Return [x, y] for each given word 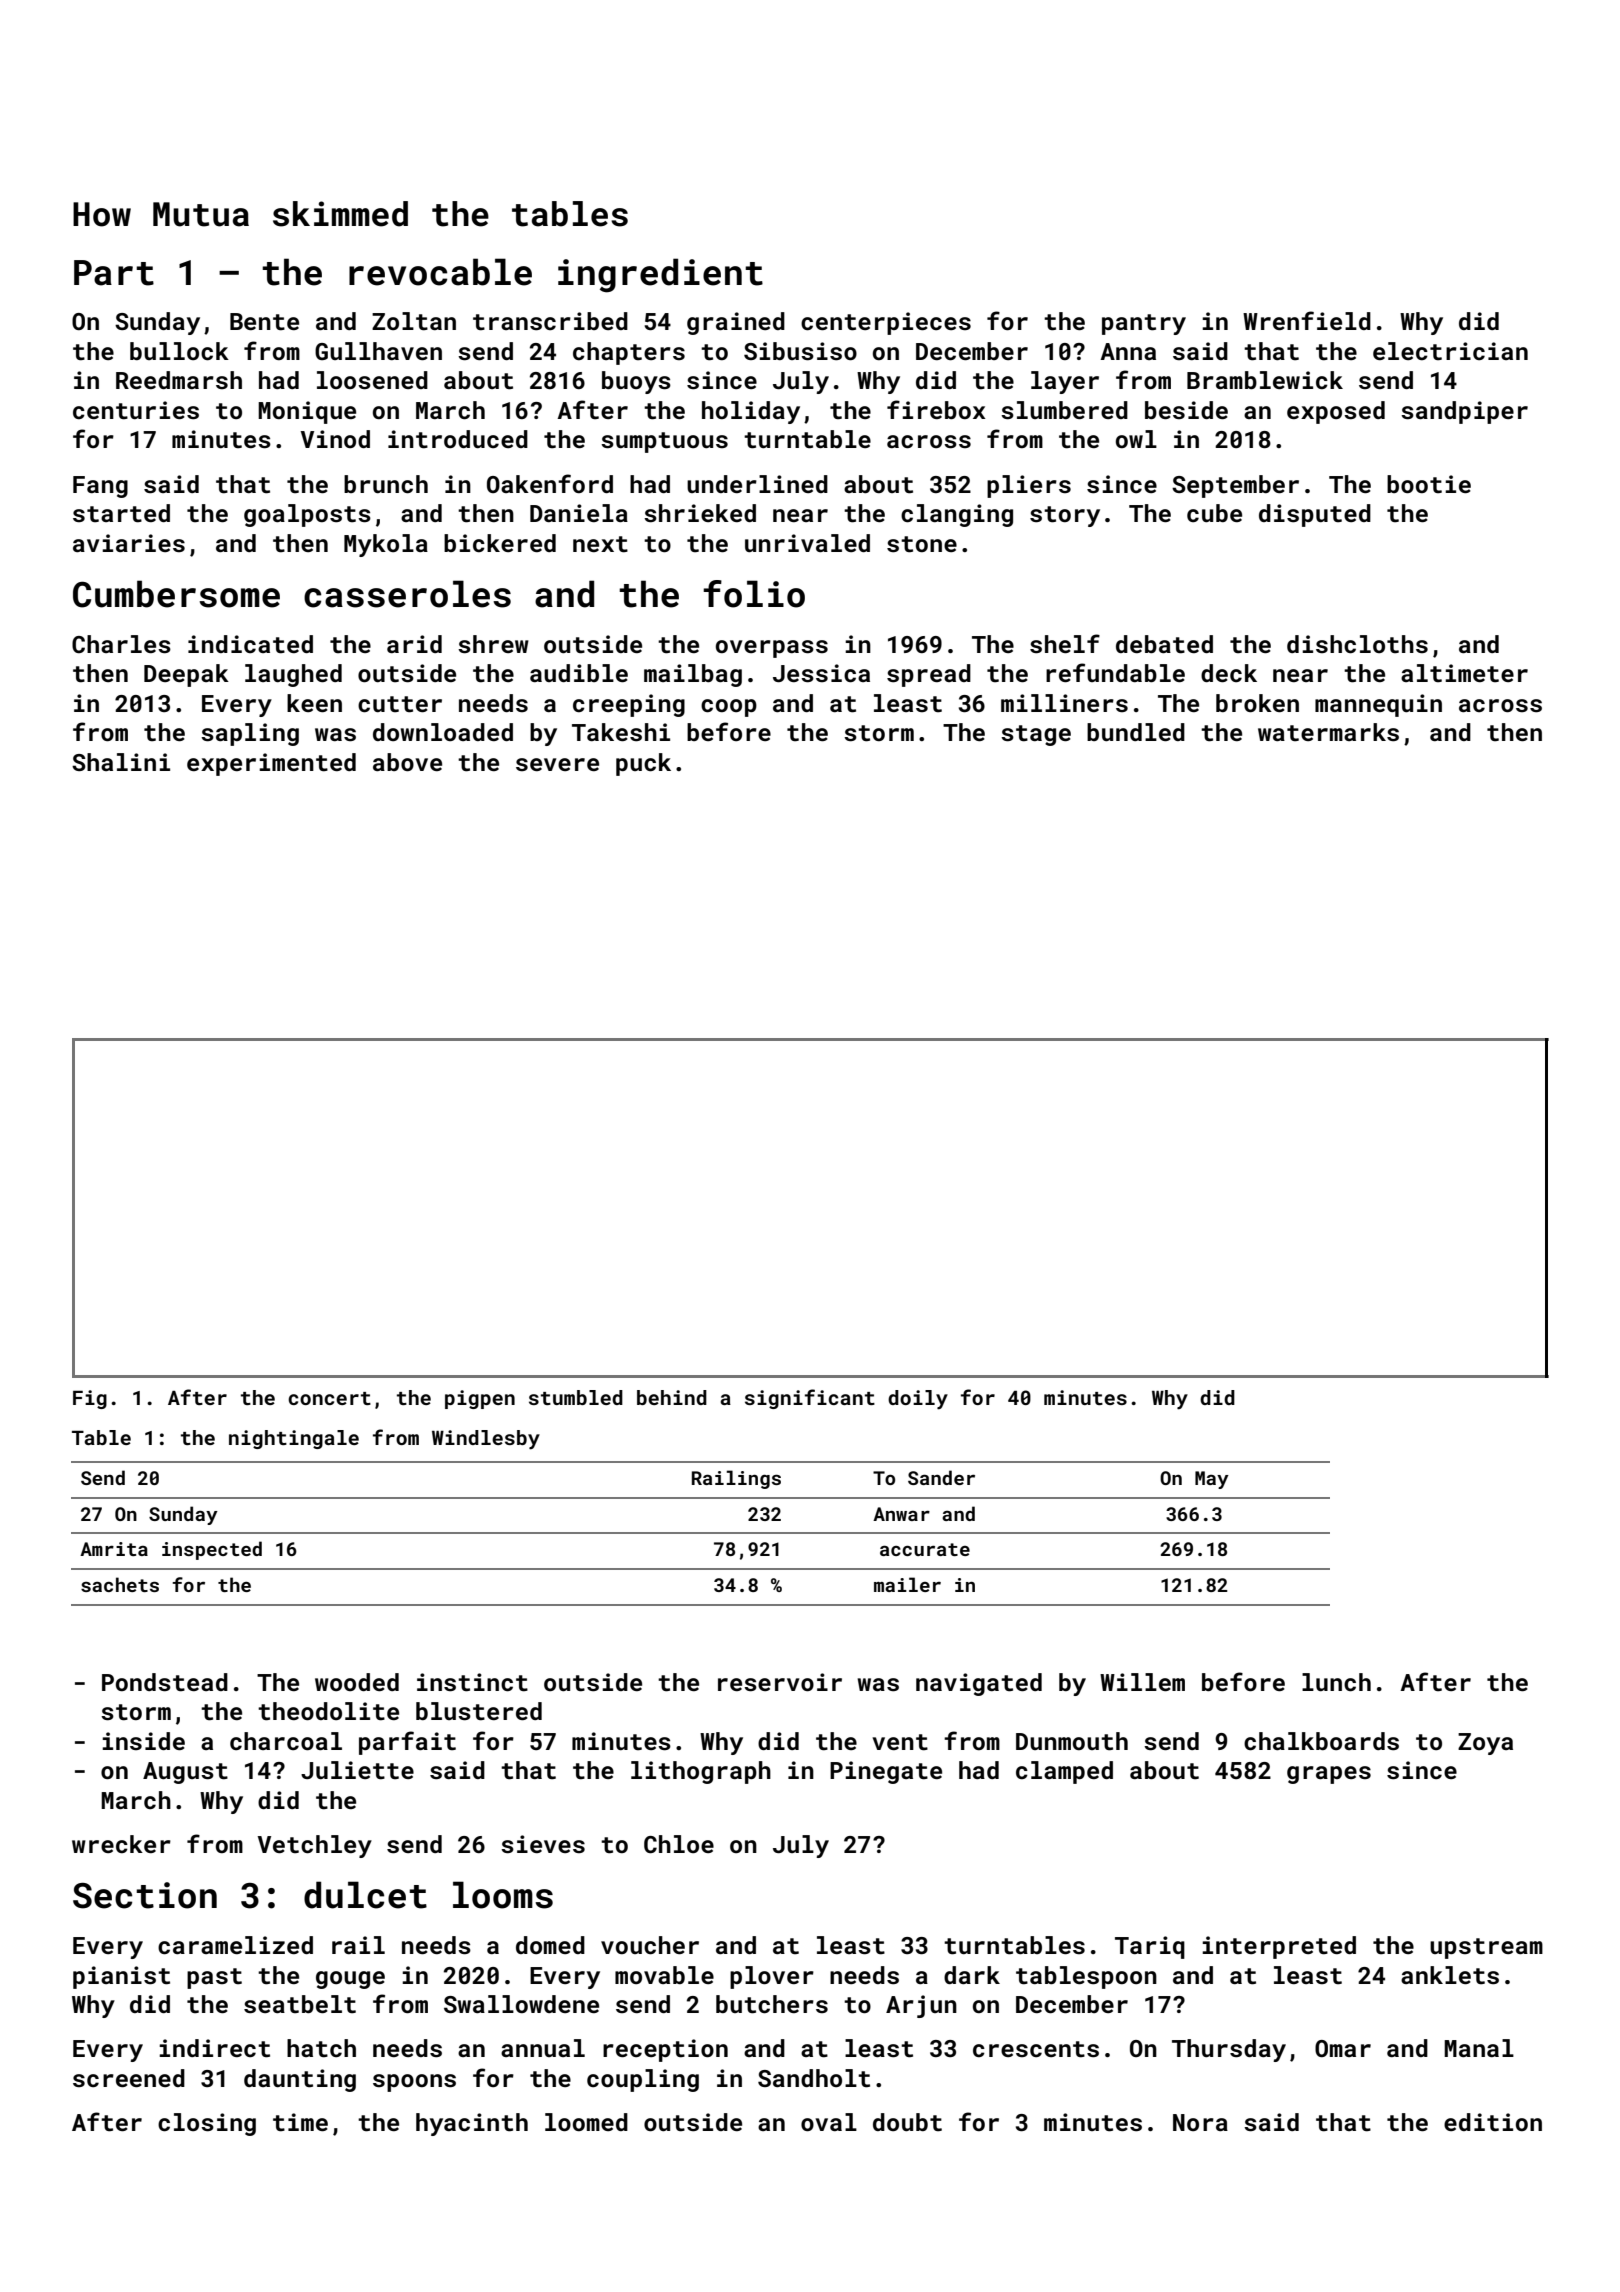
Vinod [335, 439]
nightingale [294, 1439]
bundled [1136, 732]
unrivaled [807, 543]
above [407, 762]
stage [1036, 735]
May [1212, 1480]
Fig [90, 1399]
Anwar [901, 1514]
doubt [907, 2122]
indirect [214, 2048]
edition [1493, 2122]
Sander [941, 1477]
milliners [1064, 703]
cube [1214, 513]
